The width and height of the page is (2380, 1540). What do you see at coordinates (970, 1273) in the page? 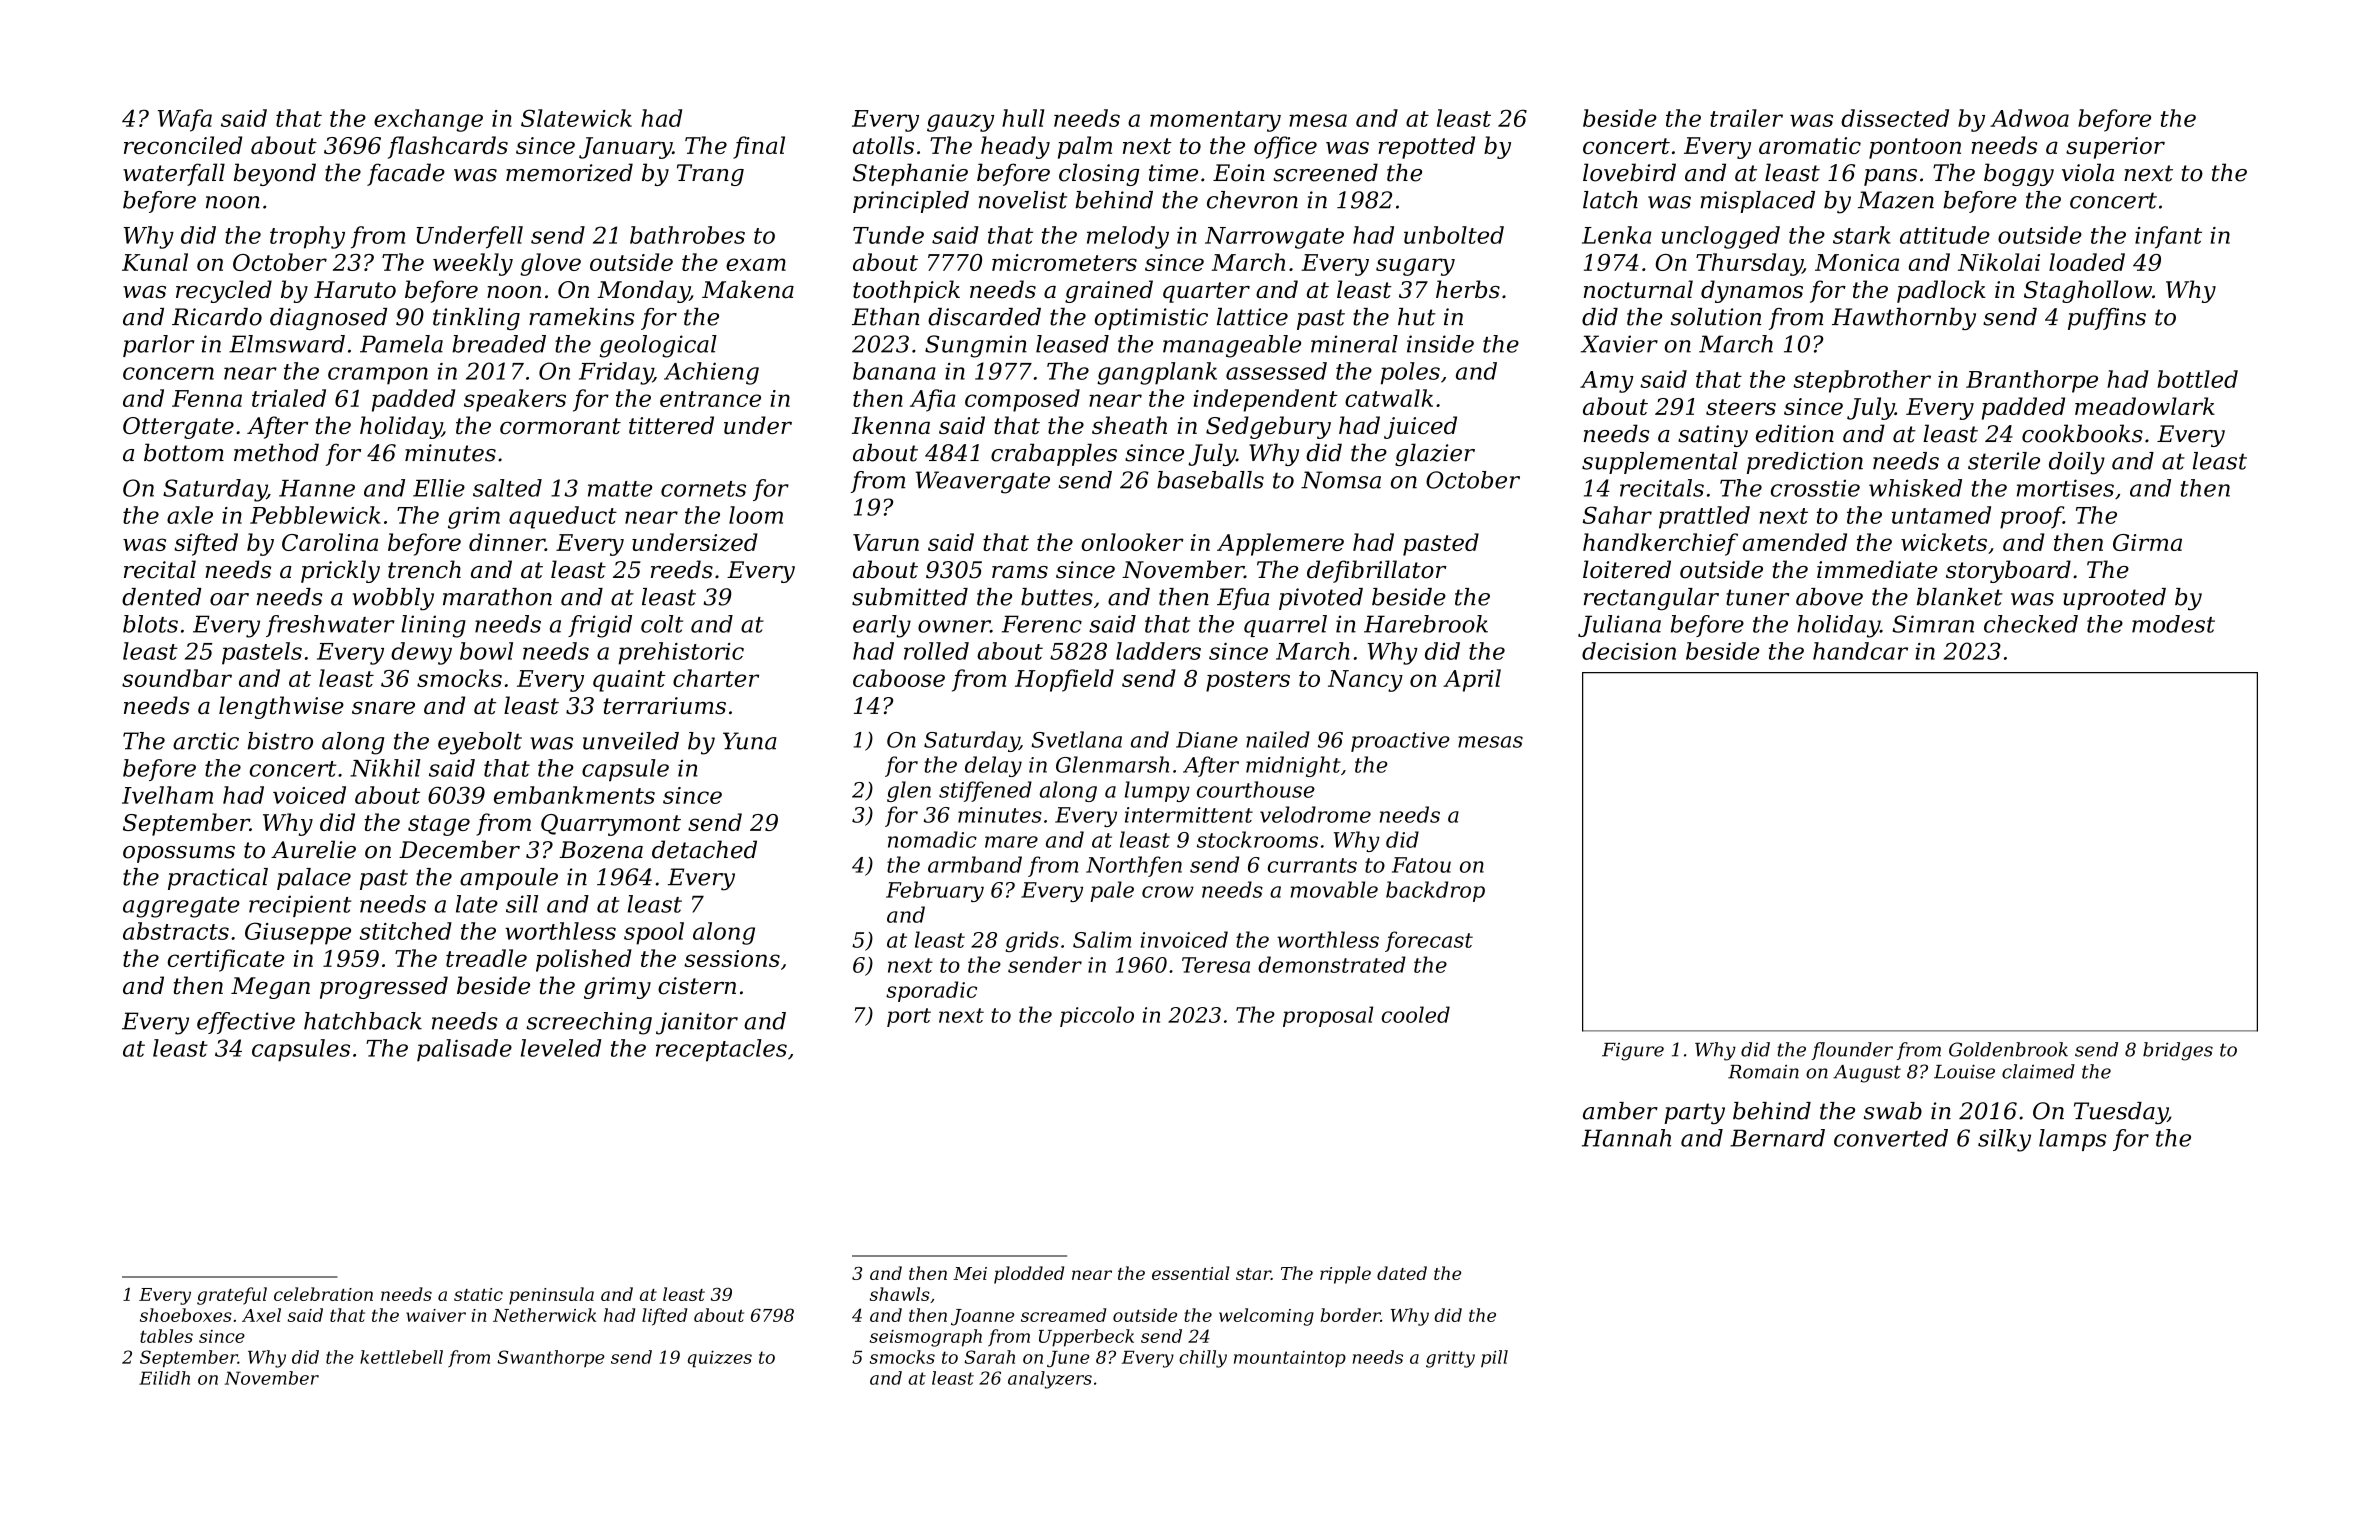
I see `Mei` at bounding box center [970, 1273].
